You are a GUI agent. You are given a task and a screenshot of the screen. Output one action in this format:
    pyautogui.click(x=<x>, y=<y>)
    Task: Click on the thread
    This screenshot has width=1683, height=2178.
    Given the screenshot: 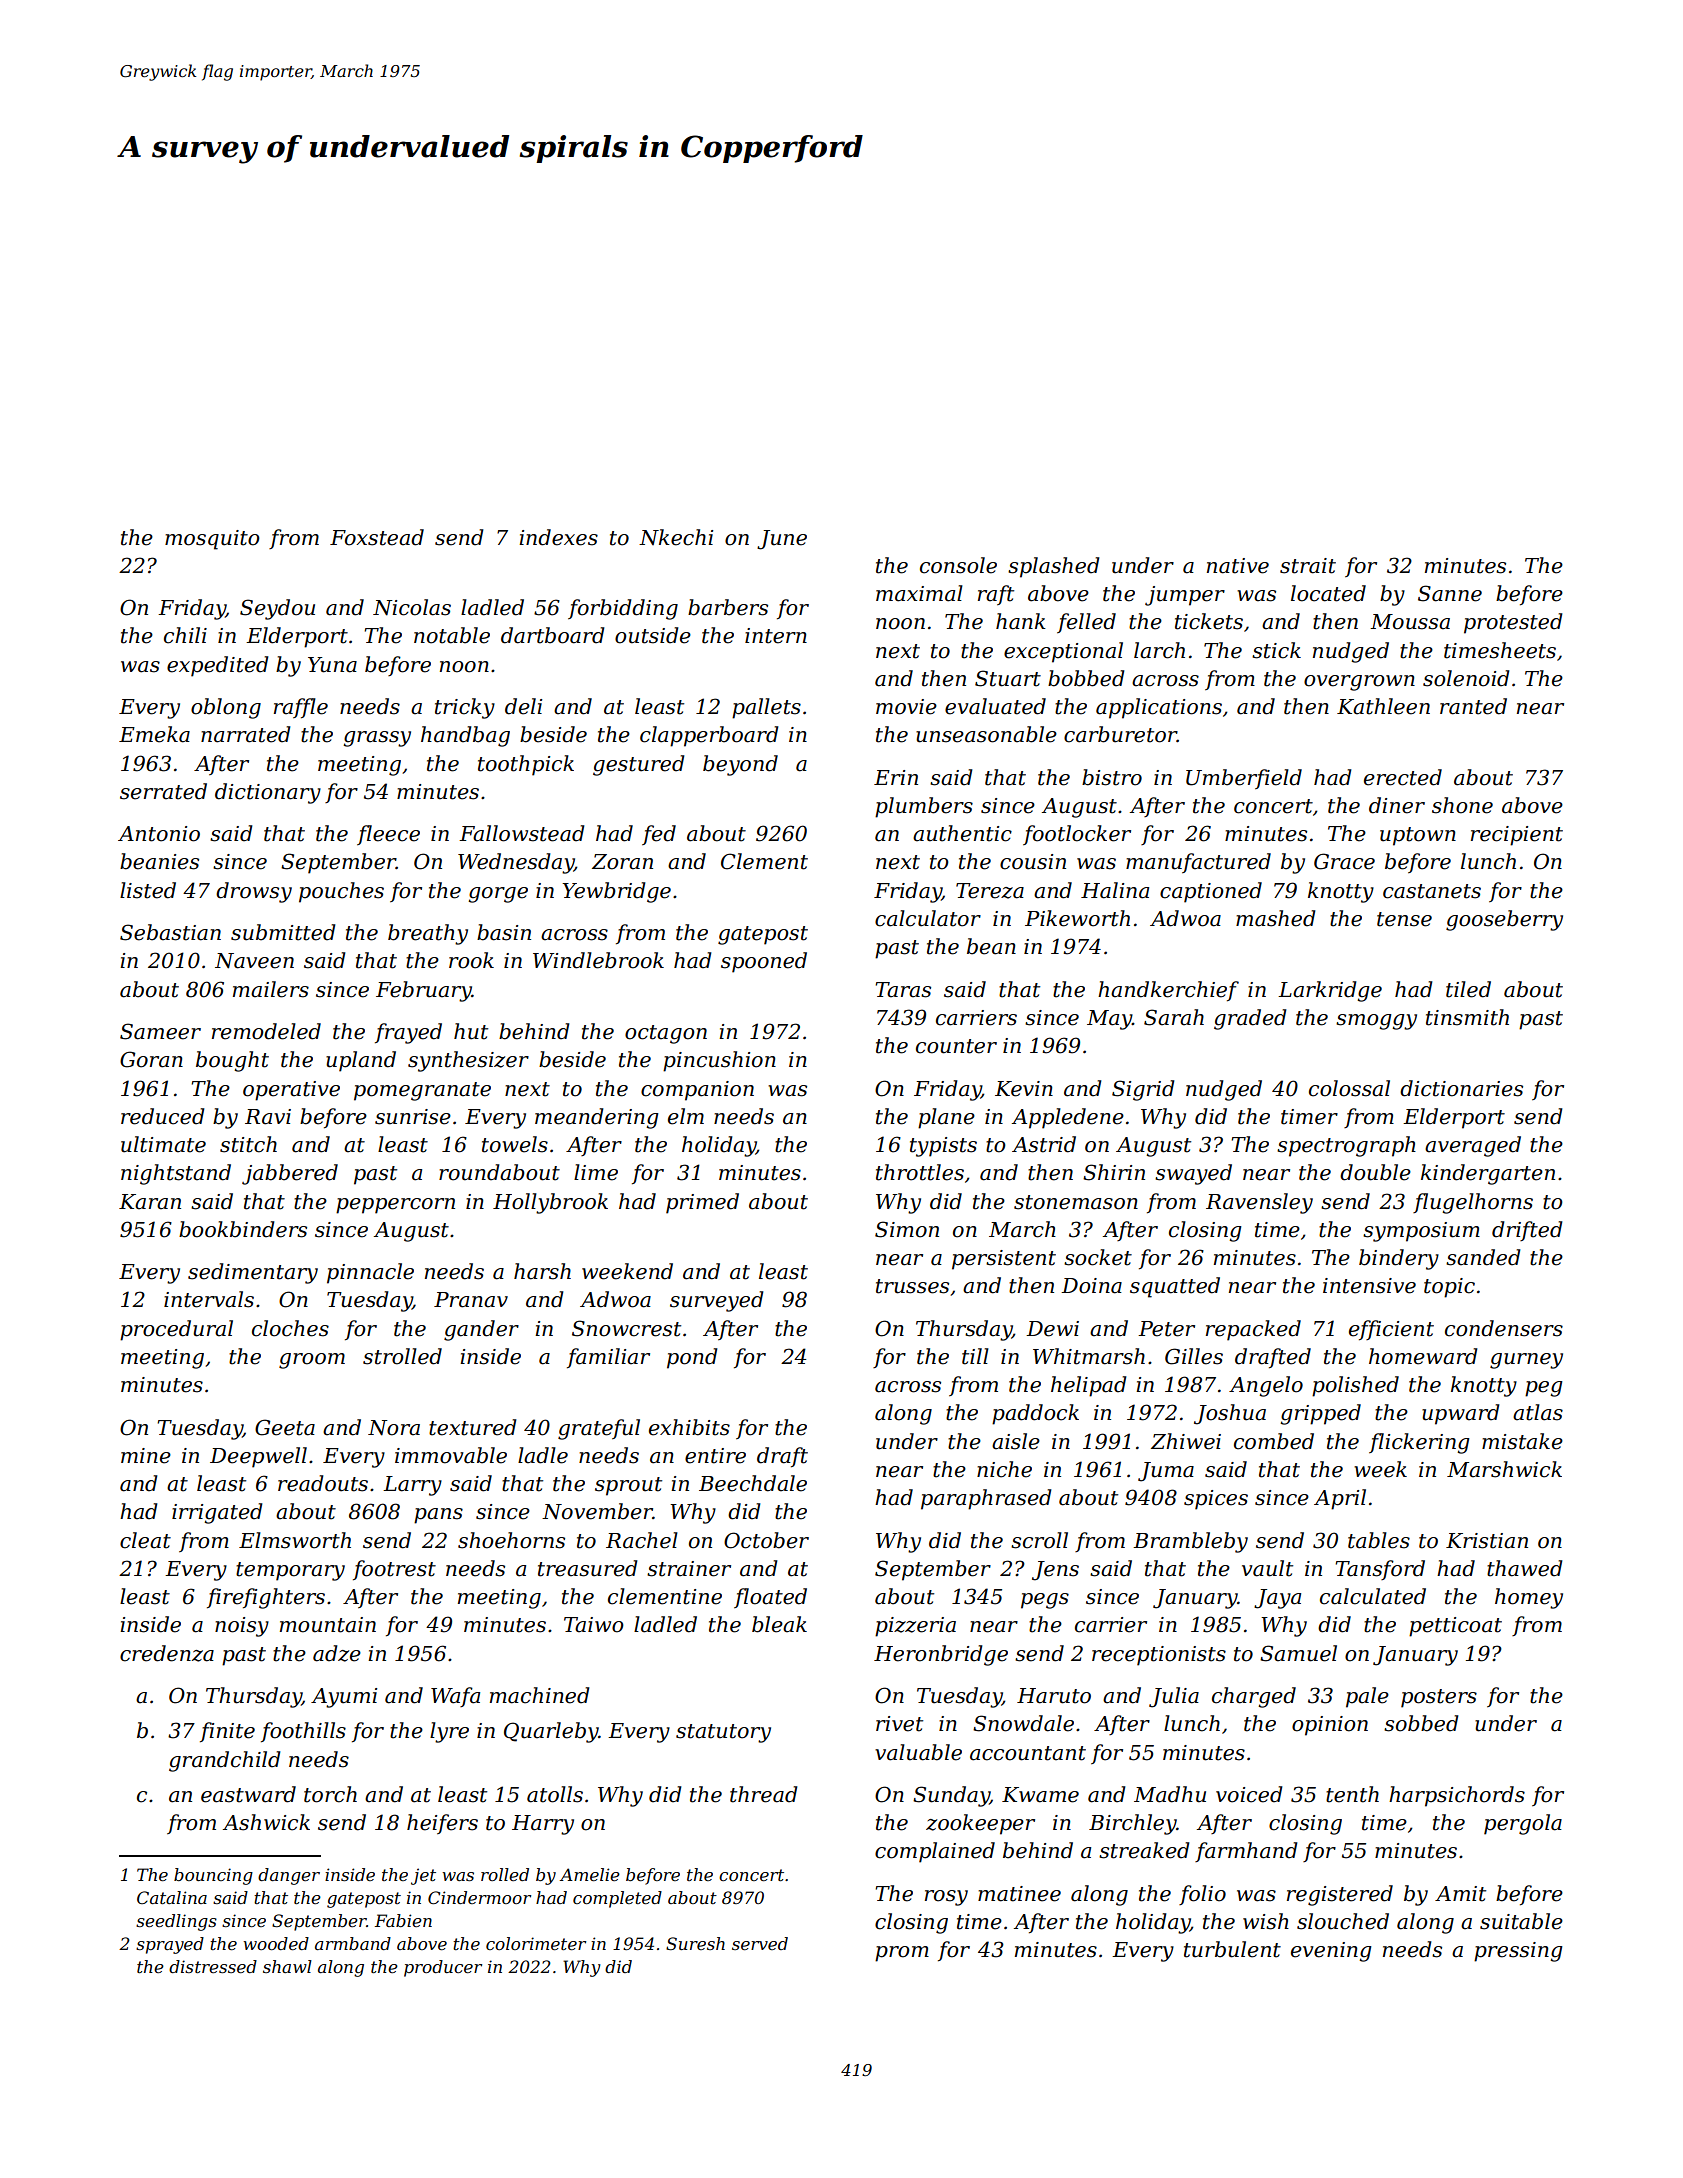 What is the action you would take?
    pyautogui.click(x=763, y=1794)
